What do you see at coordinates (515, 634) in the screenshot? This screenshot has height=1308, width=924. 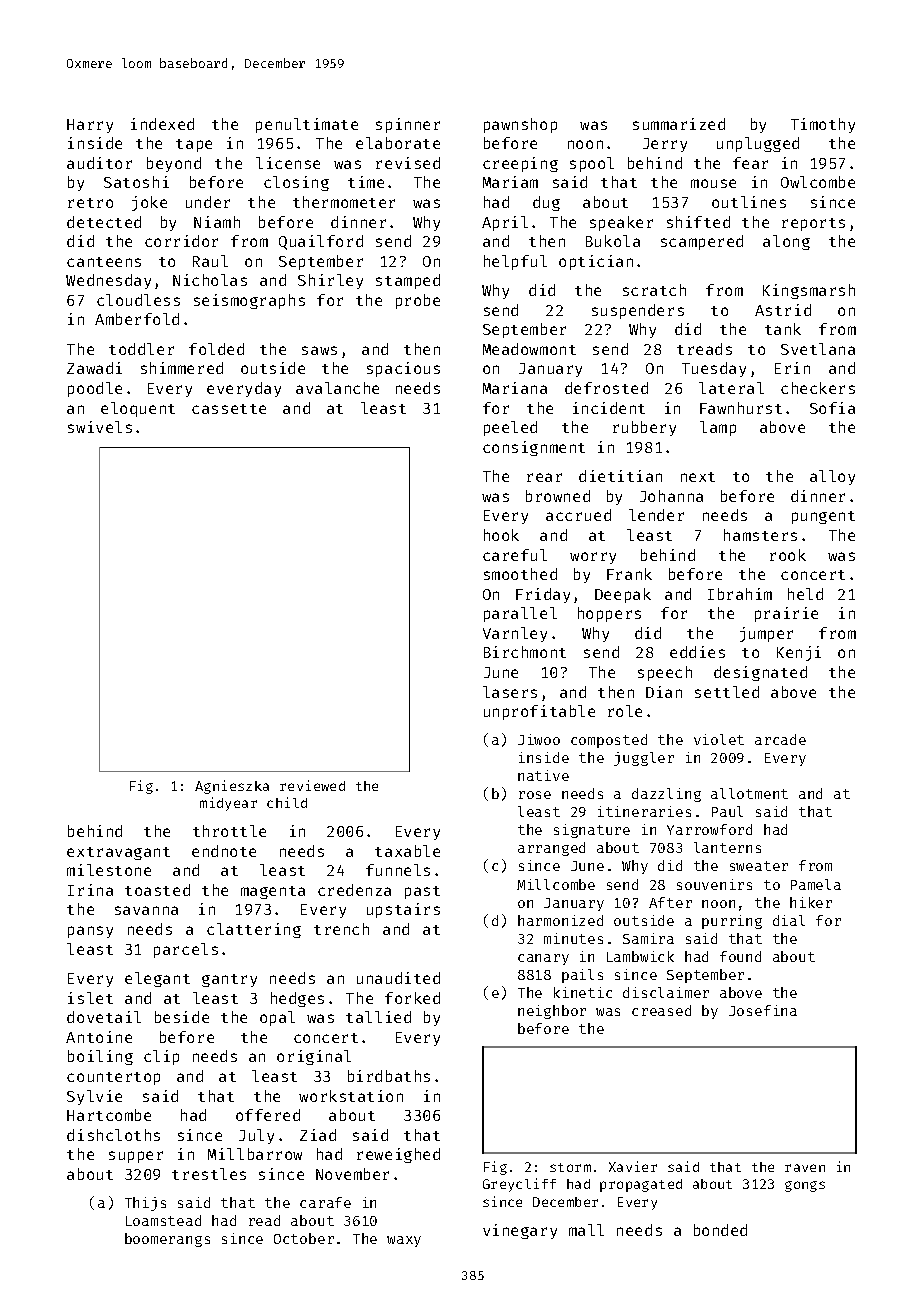 I see `Varnley` at bounding box center [515, 634].
